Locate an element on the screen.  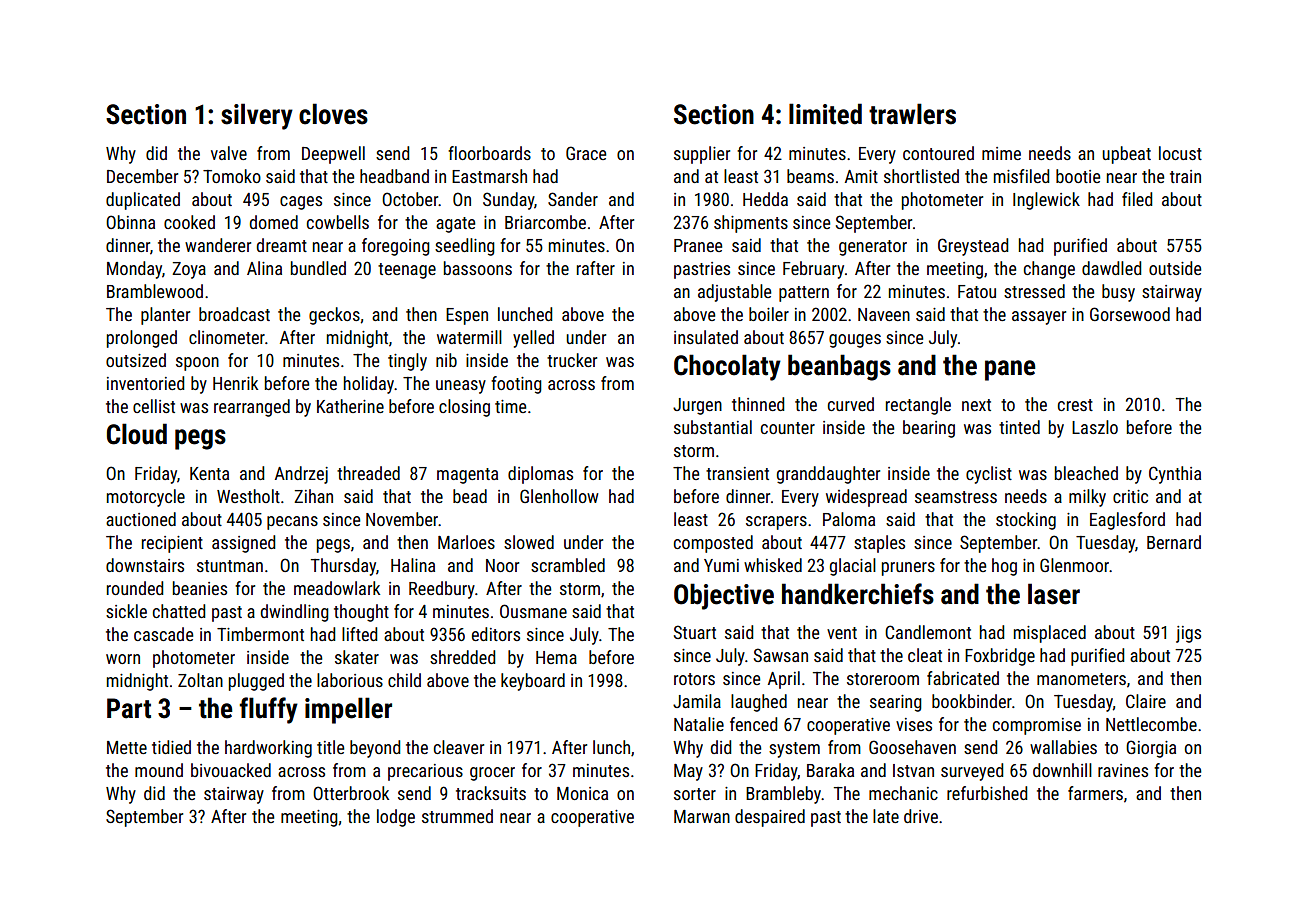
next is located at coordinates (976, 405).
